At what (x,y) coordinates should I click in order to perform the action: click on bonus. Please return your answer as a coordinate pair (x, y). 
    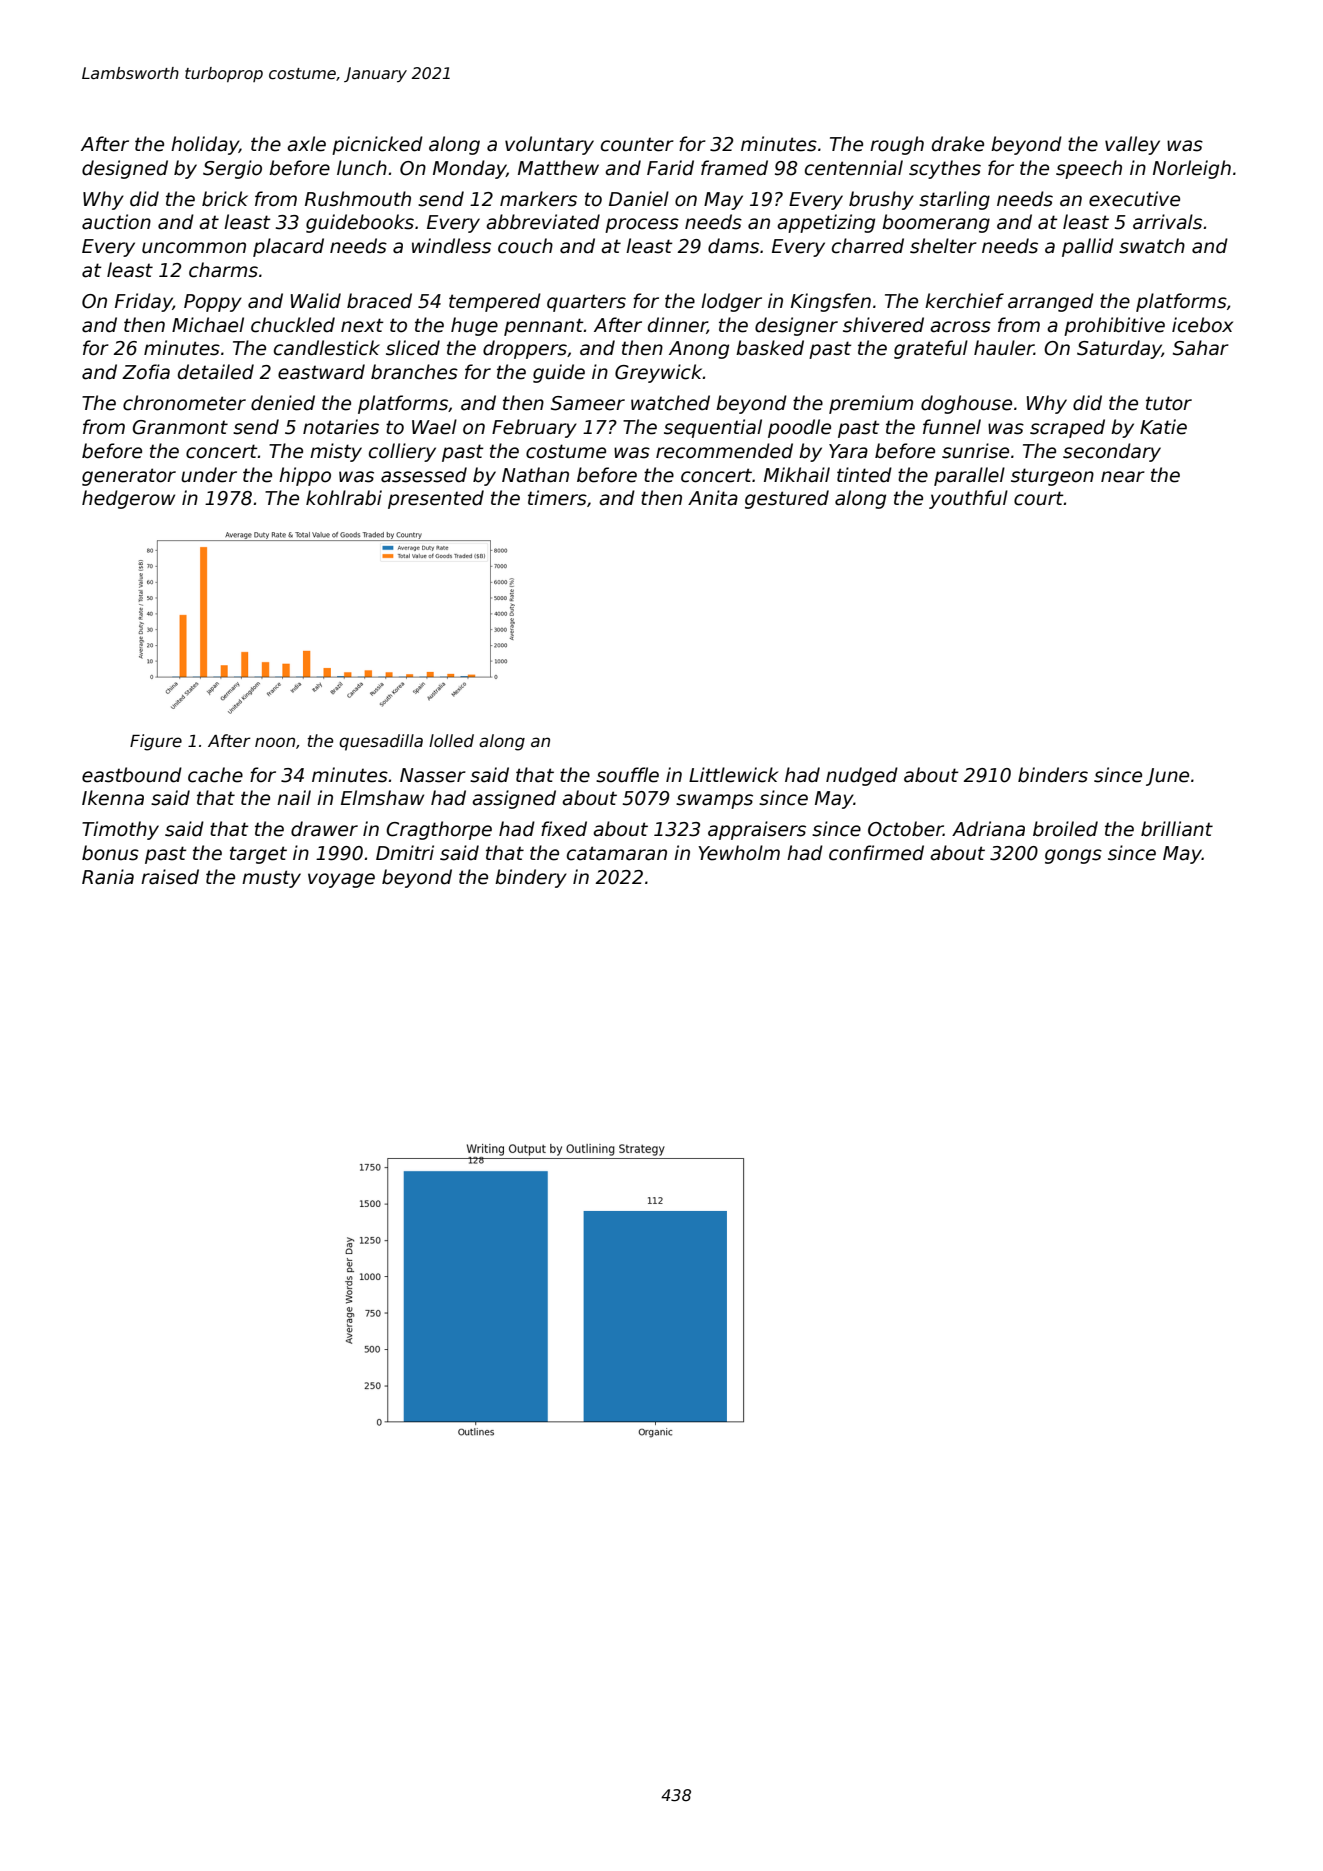
    Looking at the image, I should click on (110, 853).
